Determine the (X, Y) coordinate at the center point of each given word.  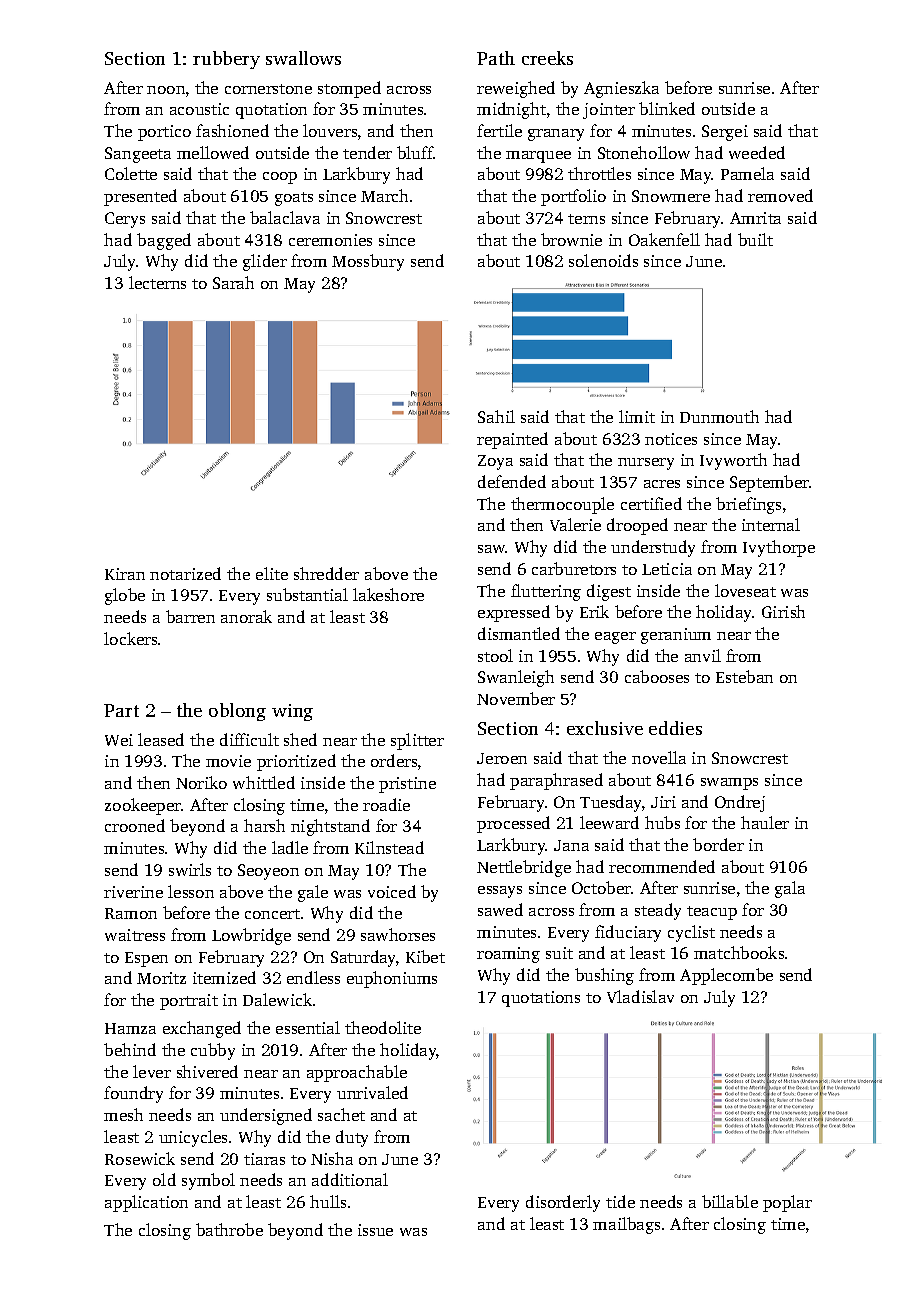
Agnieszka (621, 89)
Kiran (125, 574)
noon (166, 90)
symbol (208, 1181)
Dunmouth (719, 416)
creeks (547, 58)
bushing (604, 976)
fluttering (546, 592)
